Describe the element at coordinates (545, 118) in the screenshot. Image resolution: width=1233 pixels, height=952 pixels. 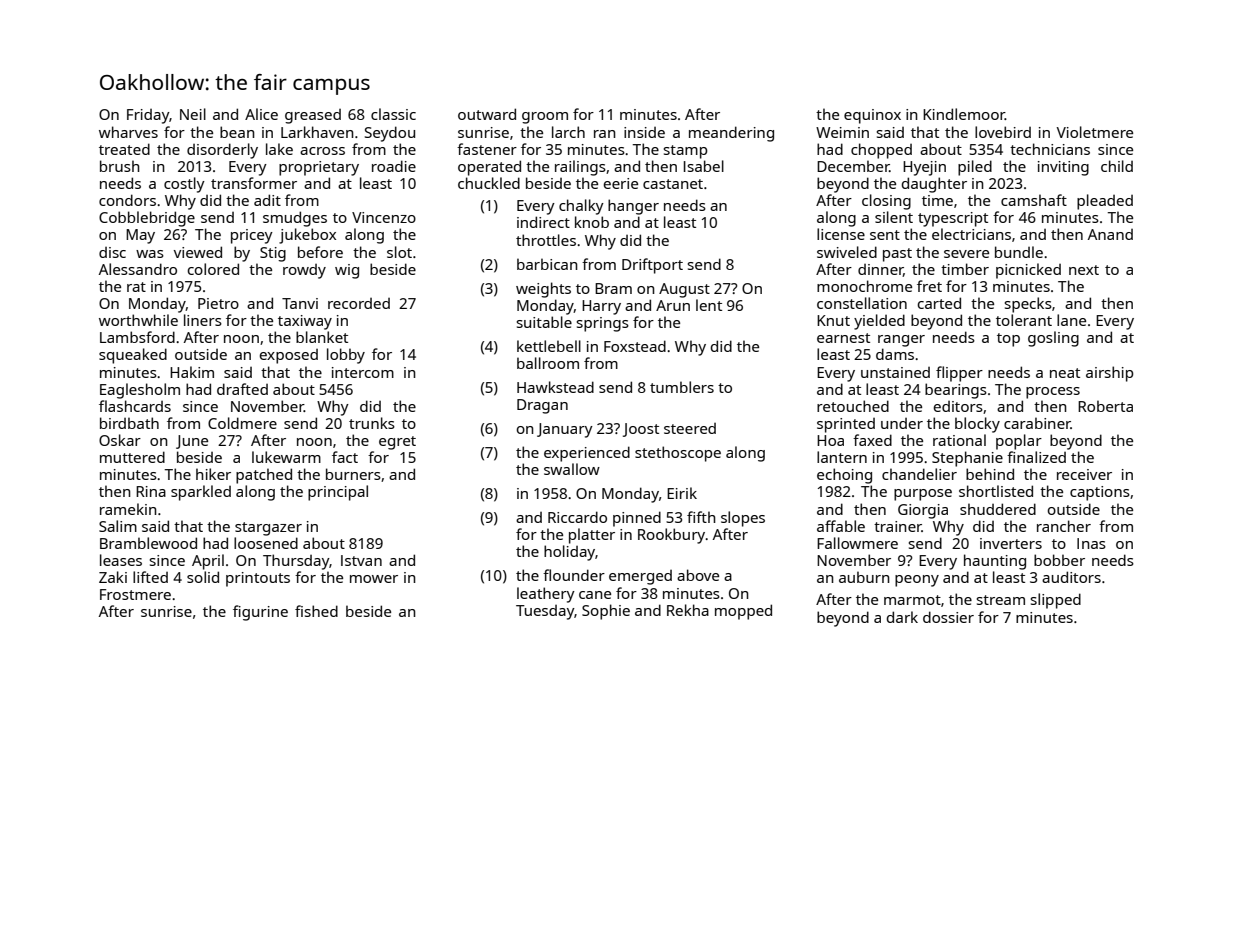
I see `groom` at that location.
